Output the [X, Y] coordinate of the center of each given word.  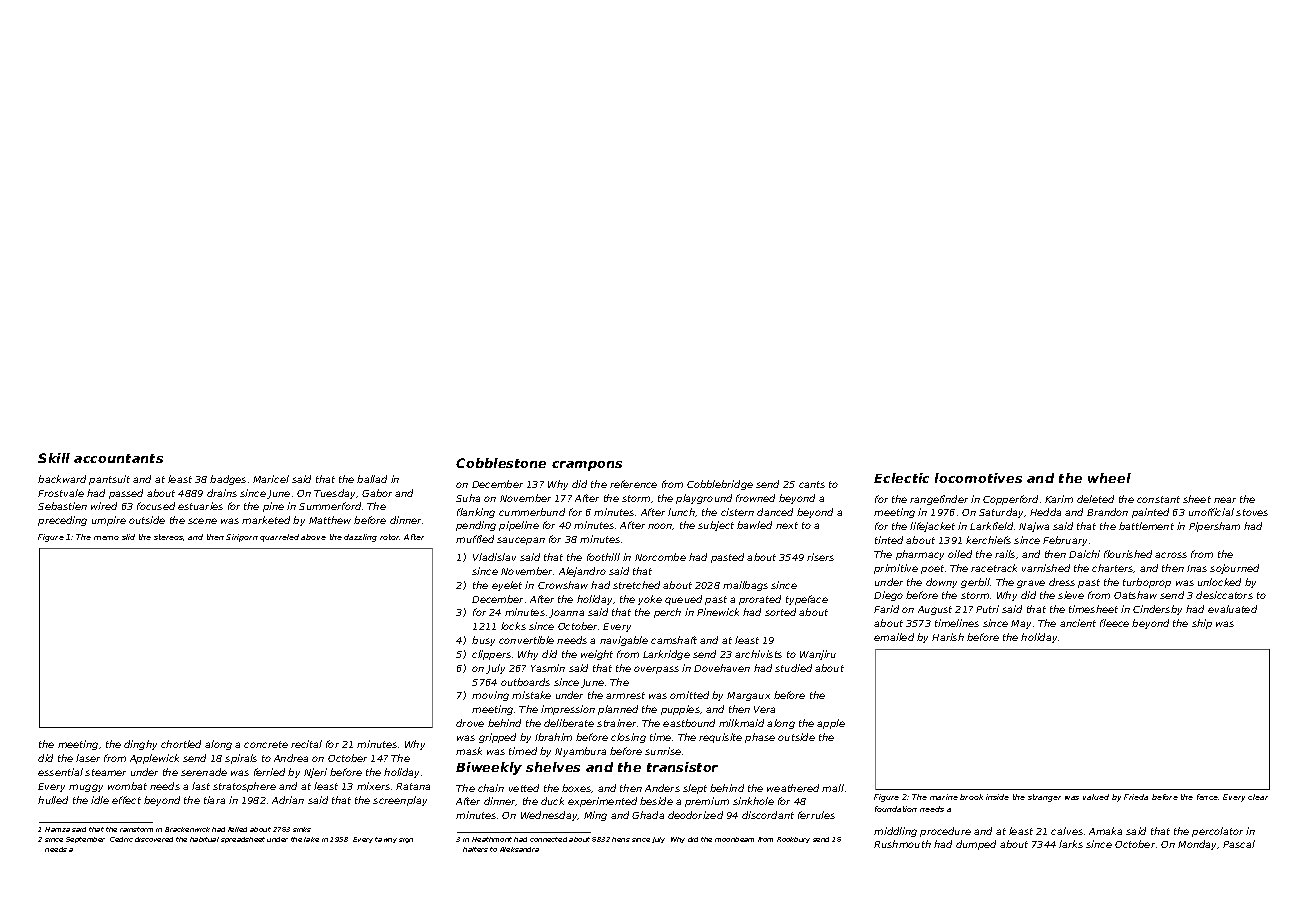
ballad [372, 479]
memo [106, 538]
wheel [1109, 478]
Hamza [57, 829]
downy [941, 583]
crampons [587, 466]
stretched [636, 585]
